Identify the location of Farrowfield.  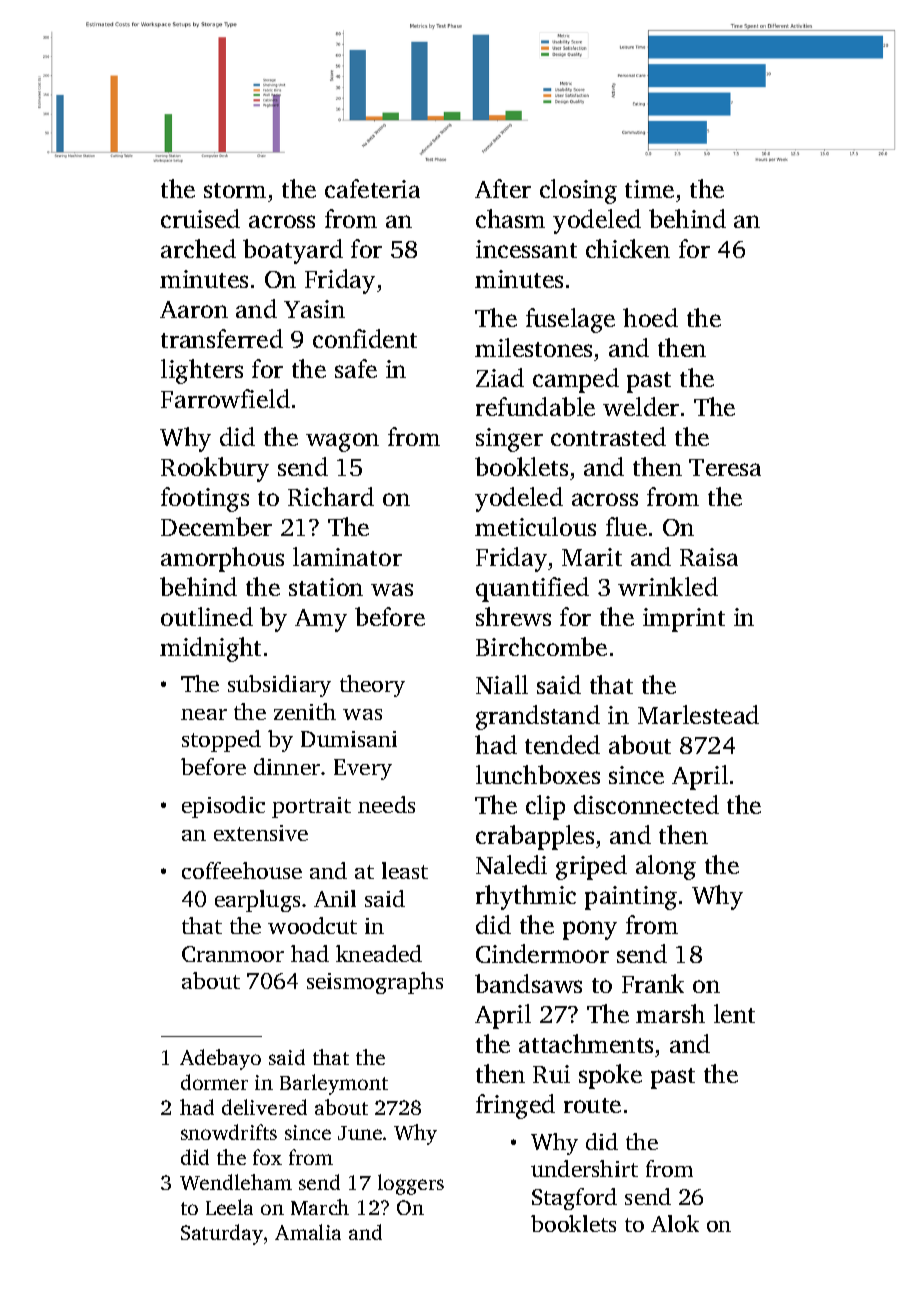
(225, 398).
